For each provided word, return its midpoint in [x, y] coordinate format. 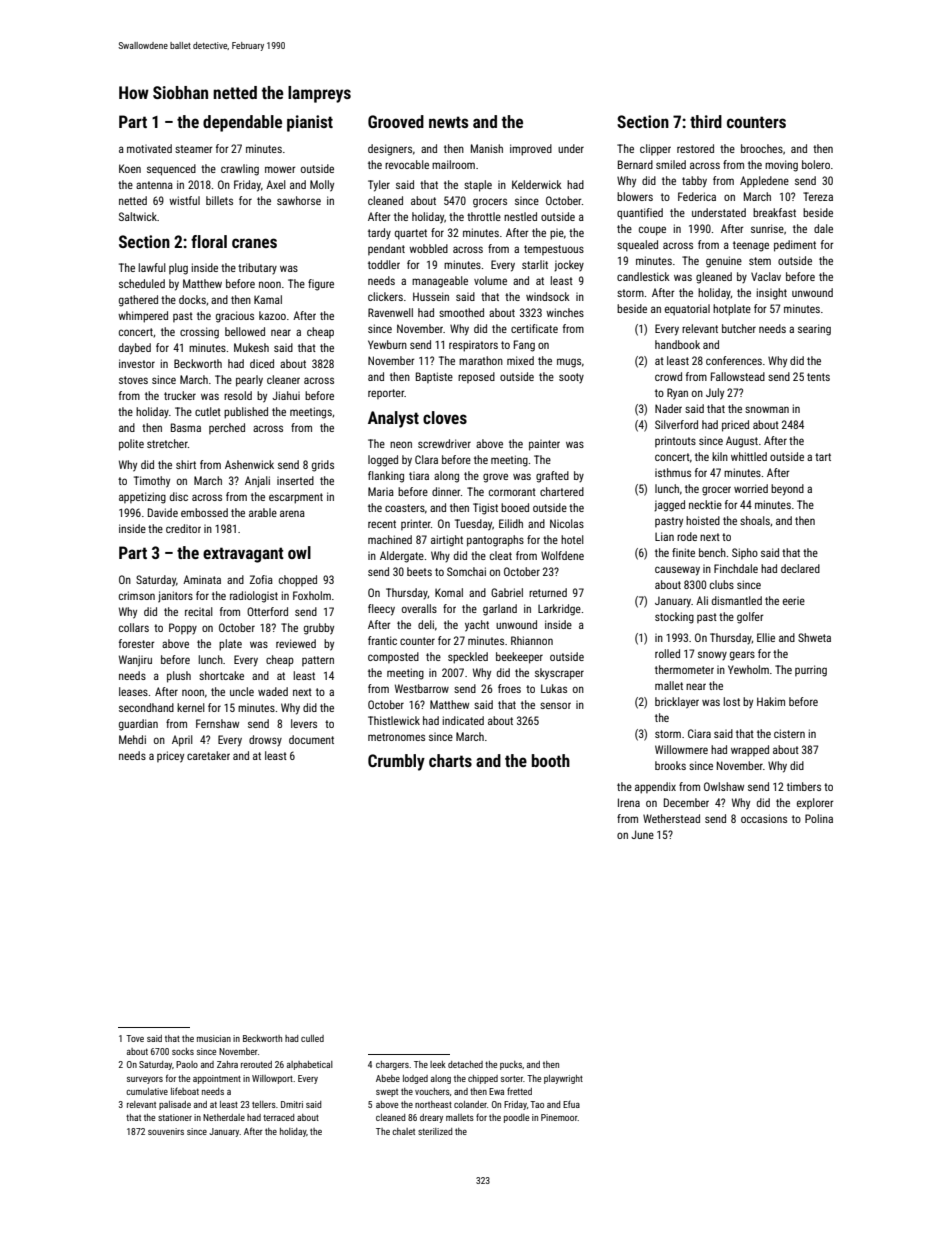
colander [470, 1104]
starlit [535, 264]
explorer [815, 803]
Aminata [202, 579]
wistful [184, 200]
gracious [235, 317]
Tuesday [473, 525]
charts [450, 760]
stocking [674, 618]
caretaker [208, 755]
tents [818, 377]
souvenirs [166, 1131]
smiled [671, 164]
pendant [386, 249]
